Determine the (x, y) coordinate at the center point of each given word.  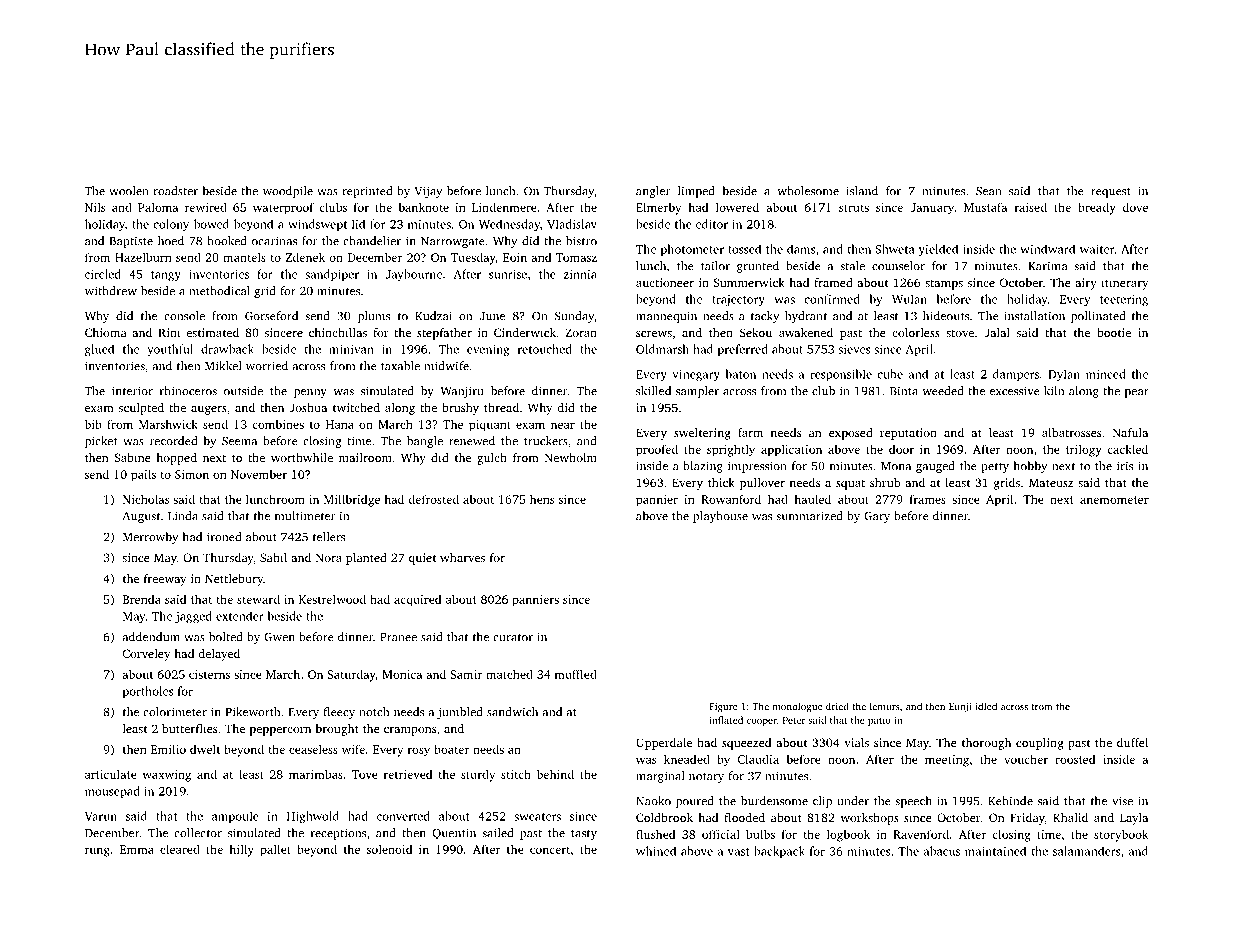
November (259, 474)
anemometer (1114, 500)
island (862, 191)
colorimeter (175, 712)
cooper (762, 722)
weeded (943, 391)
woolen (128, 191)
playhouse (720, 517)
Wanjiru (461, 392)
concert (550, 850)
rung (97, 852)
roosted (1075, 759)
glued (99, 350)
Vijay (428, 192)
